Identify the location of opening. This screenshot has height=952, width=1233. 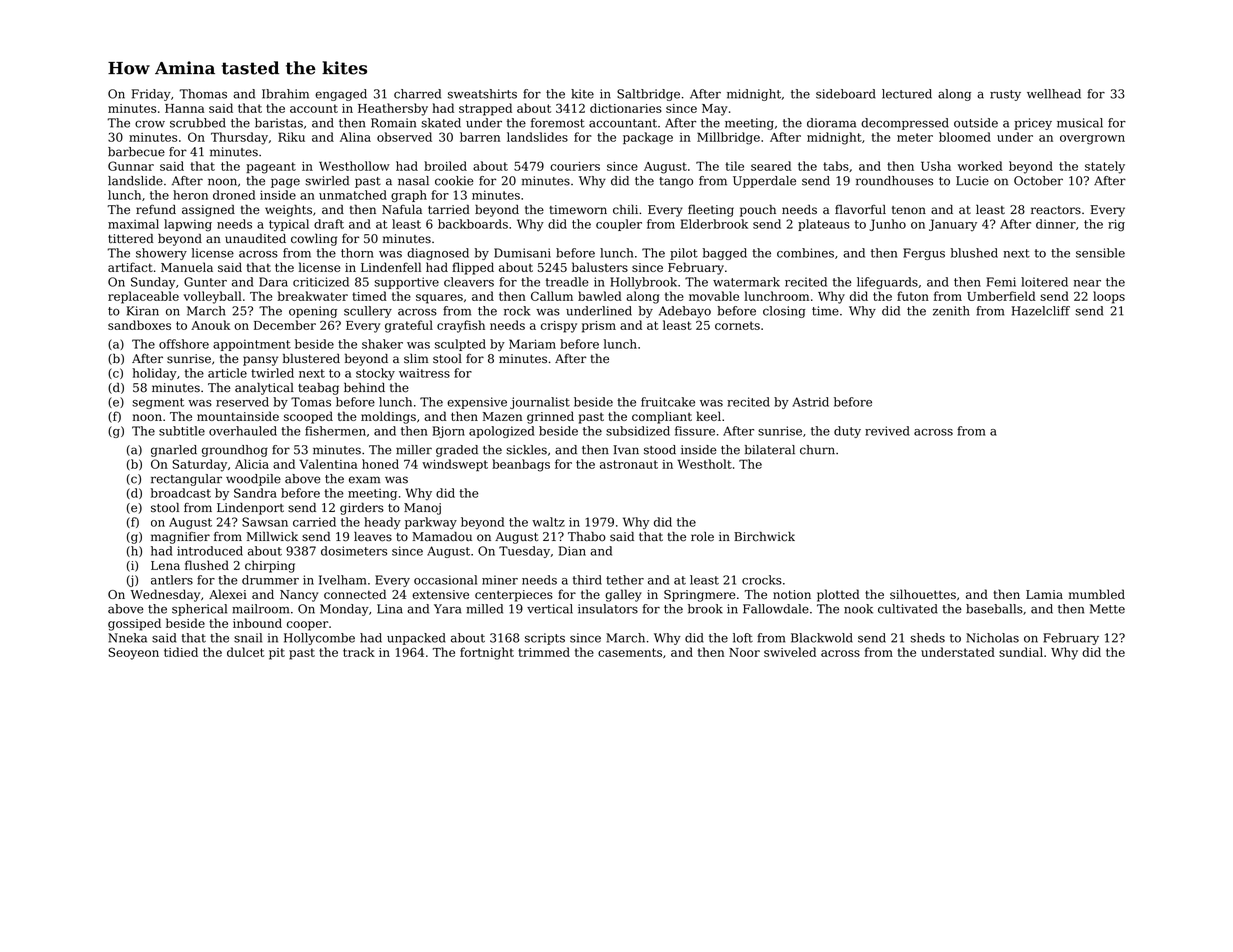
(313, 312).
